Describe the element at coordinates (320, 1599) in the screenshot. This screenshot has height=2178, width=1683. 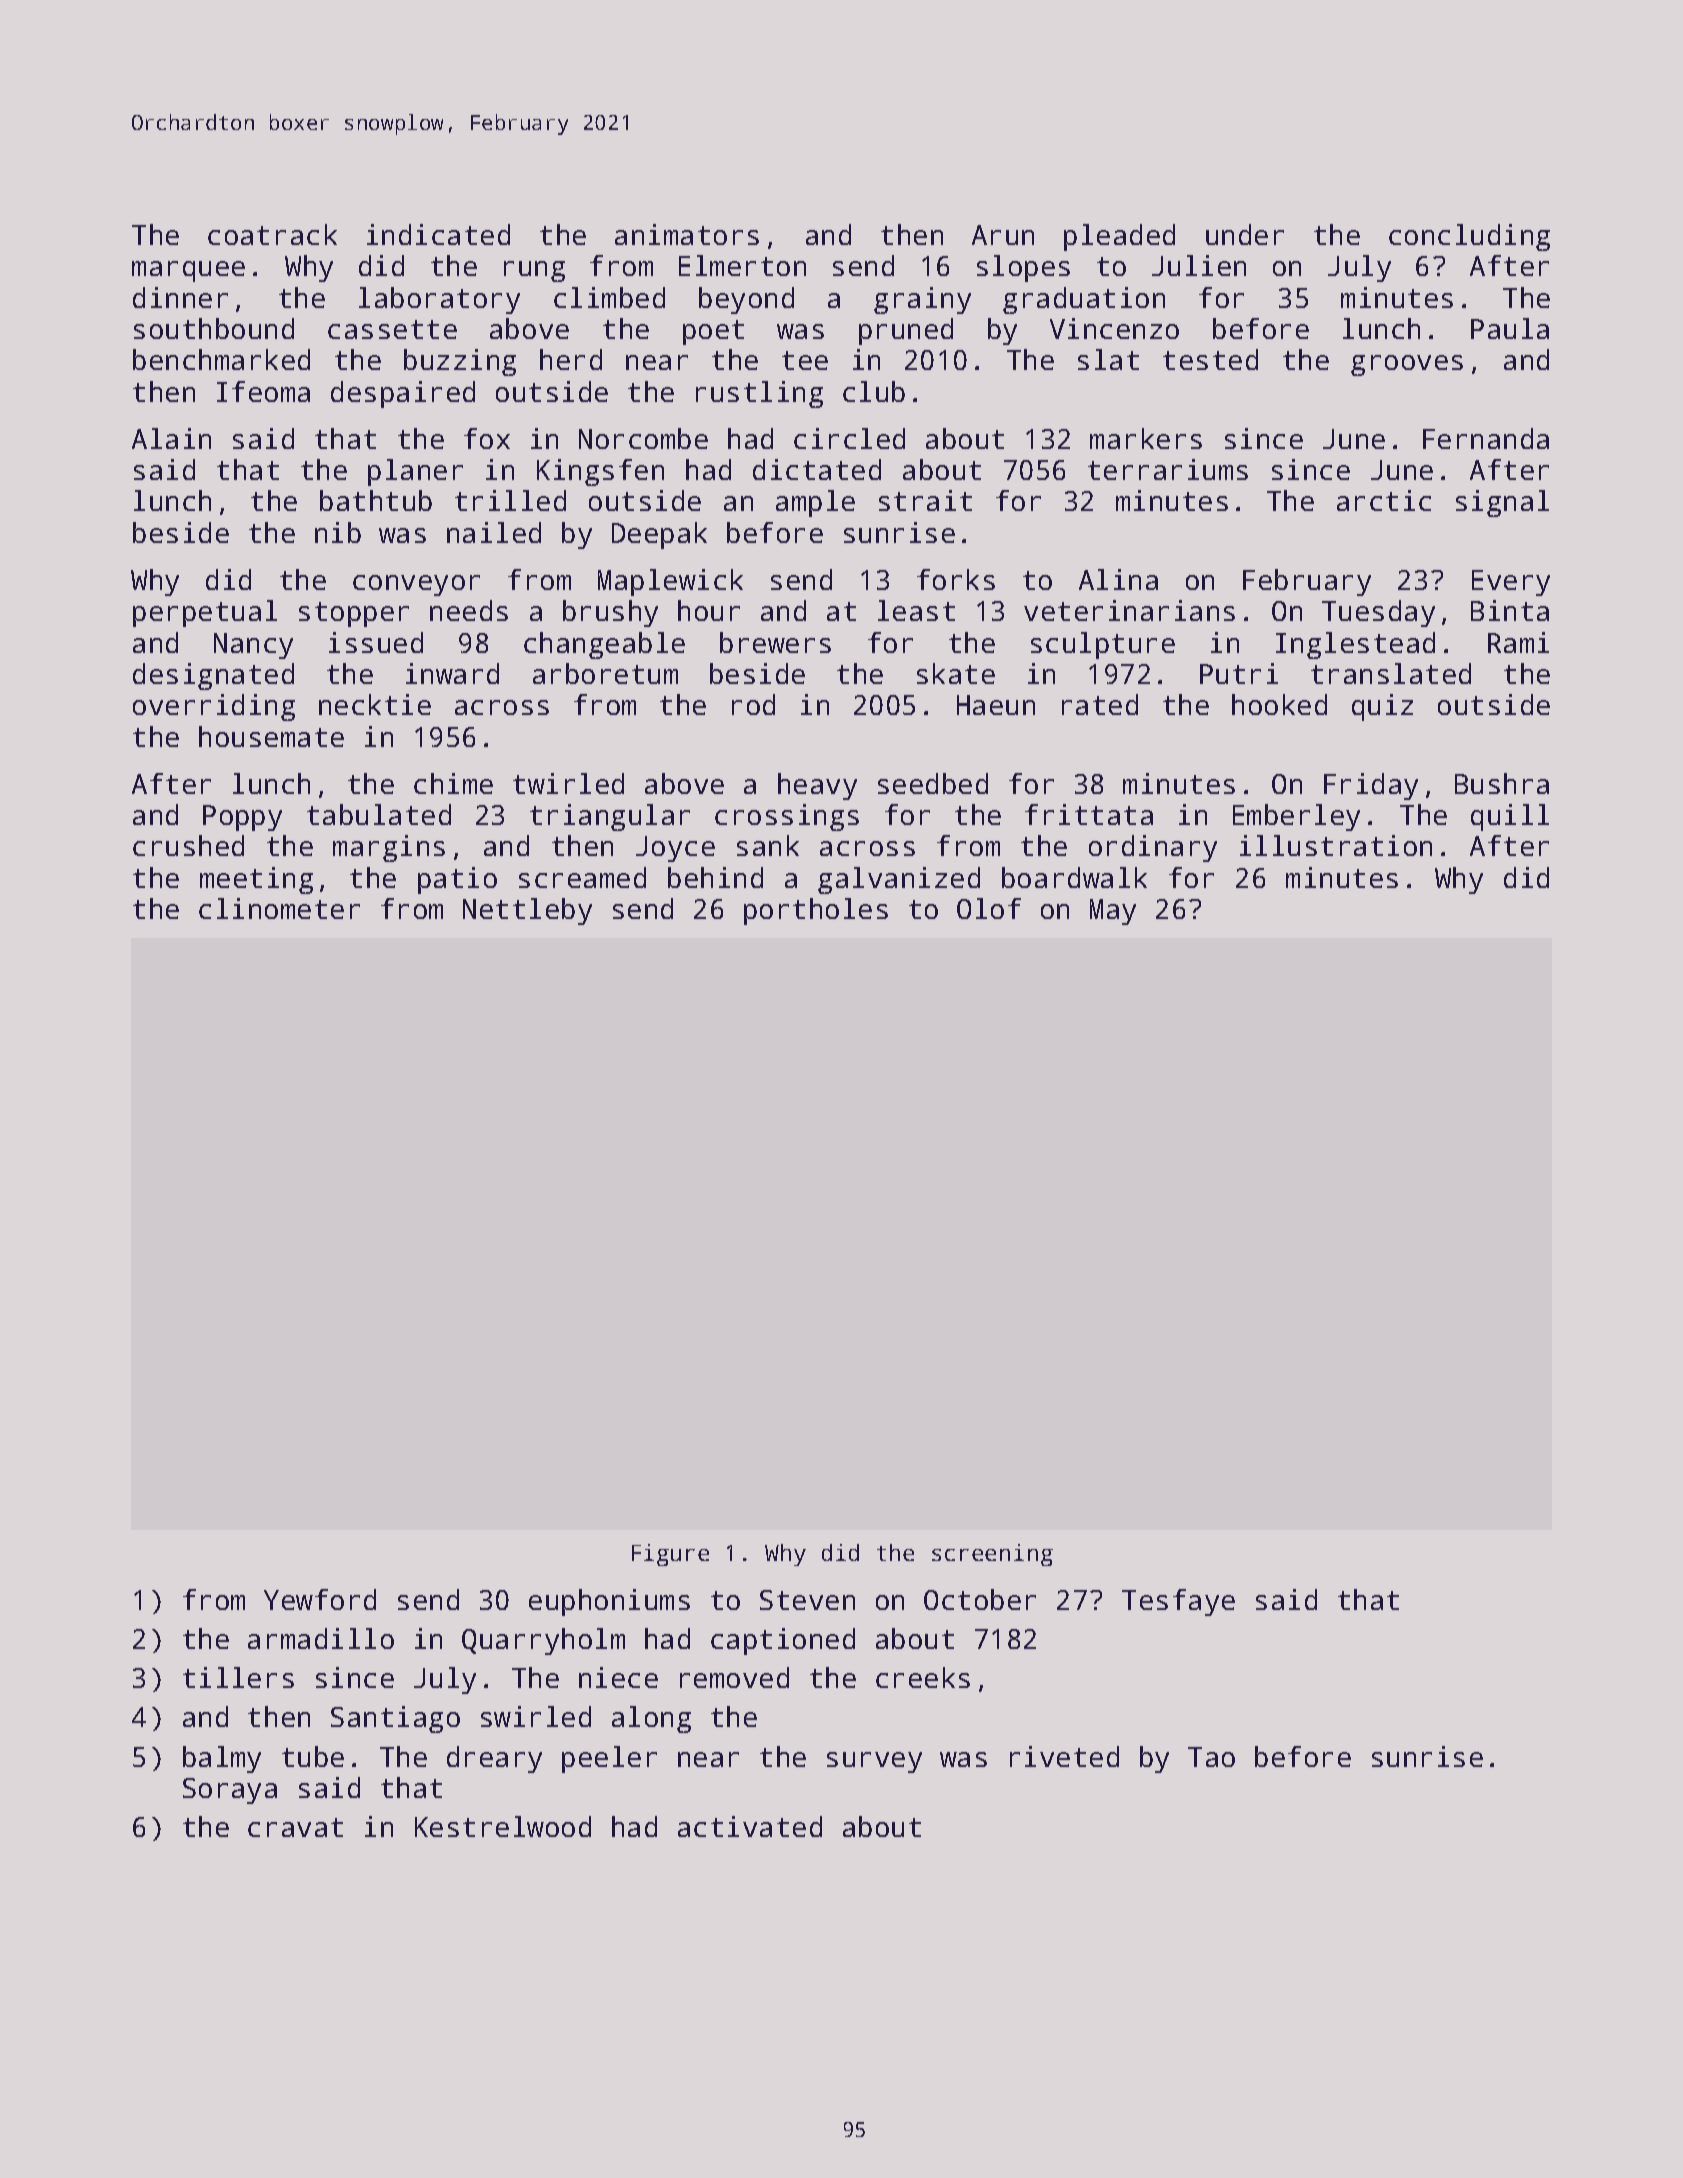
I see `Yewford` at that location.
